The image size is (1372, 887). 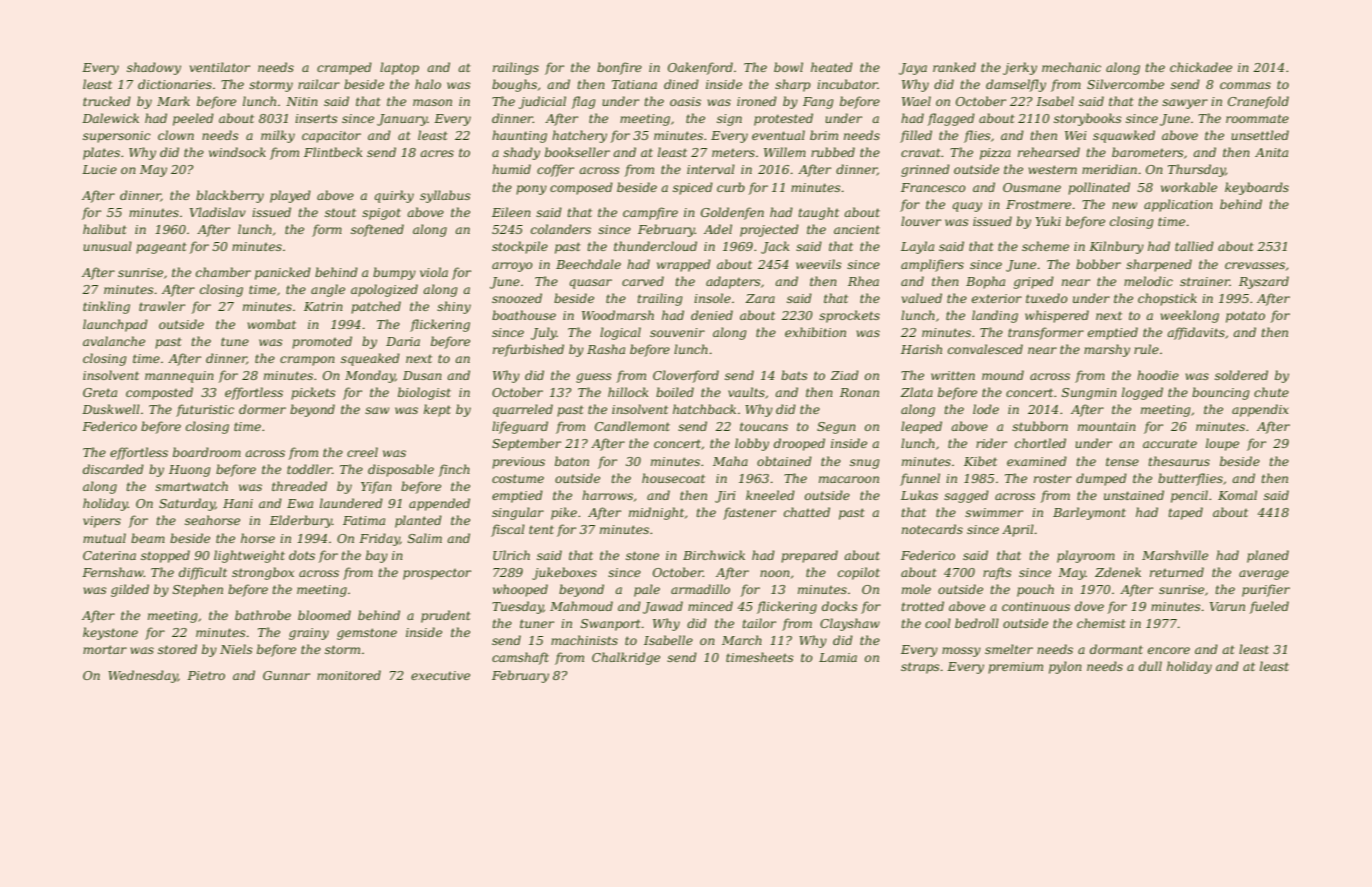 What do you see at coordinates (511, 212) in the page?
I see `Eileen` at bounding box center [511, 212].
